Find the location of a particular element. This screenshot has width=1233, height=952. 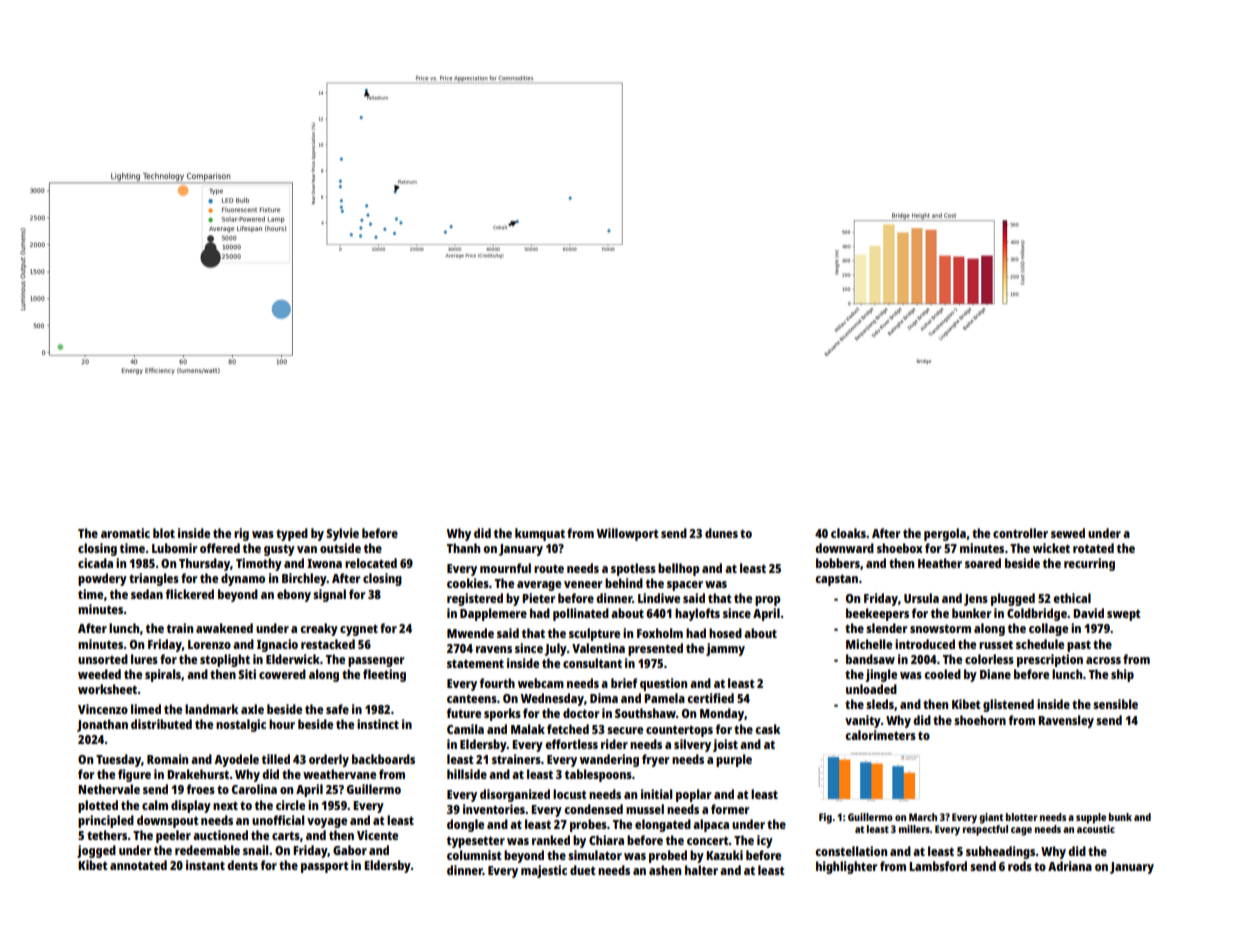

limed is located at coordinates (146, 709).
